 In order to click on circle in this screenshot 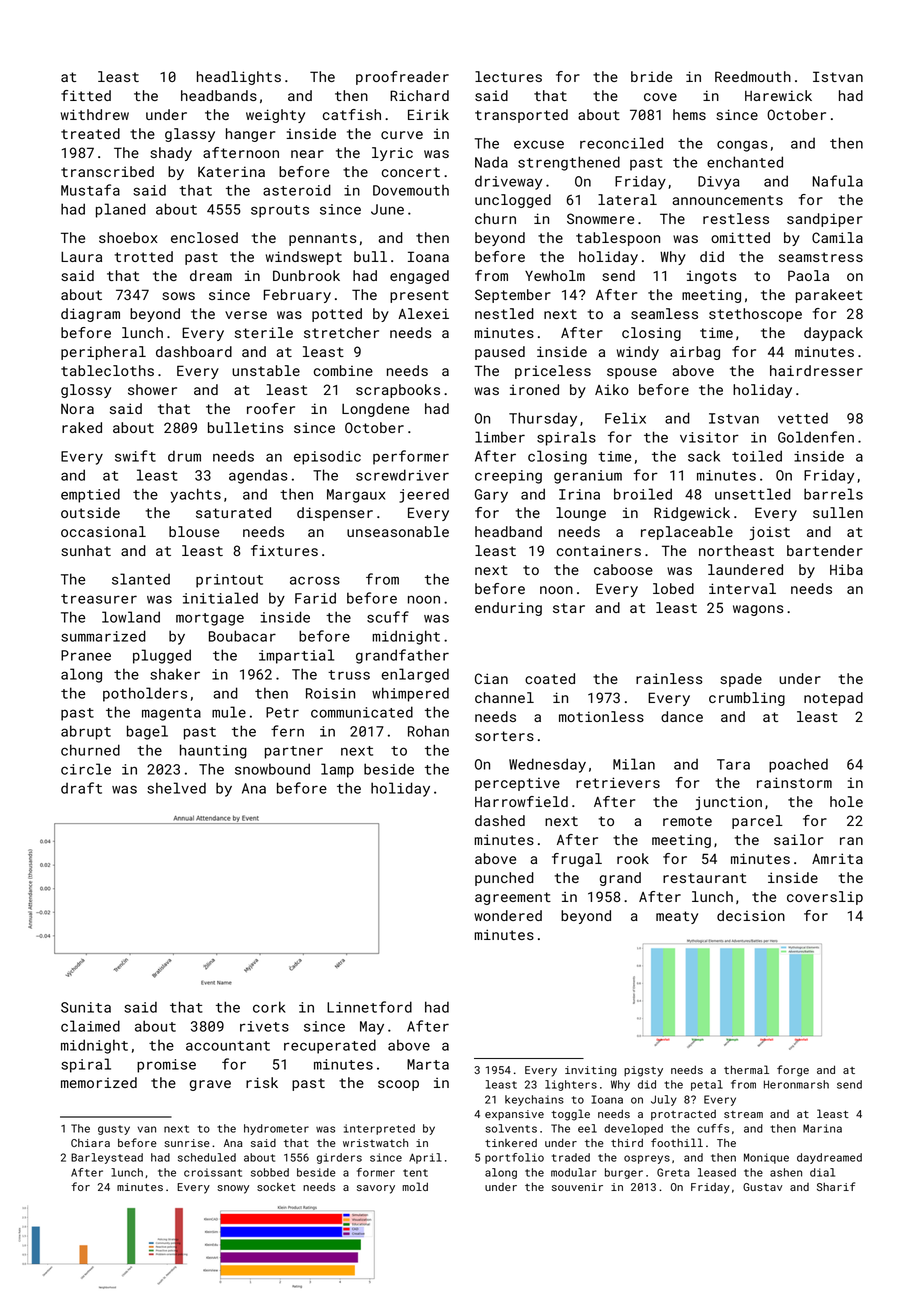, I will do `click(86, 769)`.
